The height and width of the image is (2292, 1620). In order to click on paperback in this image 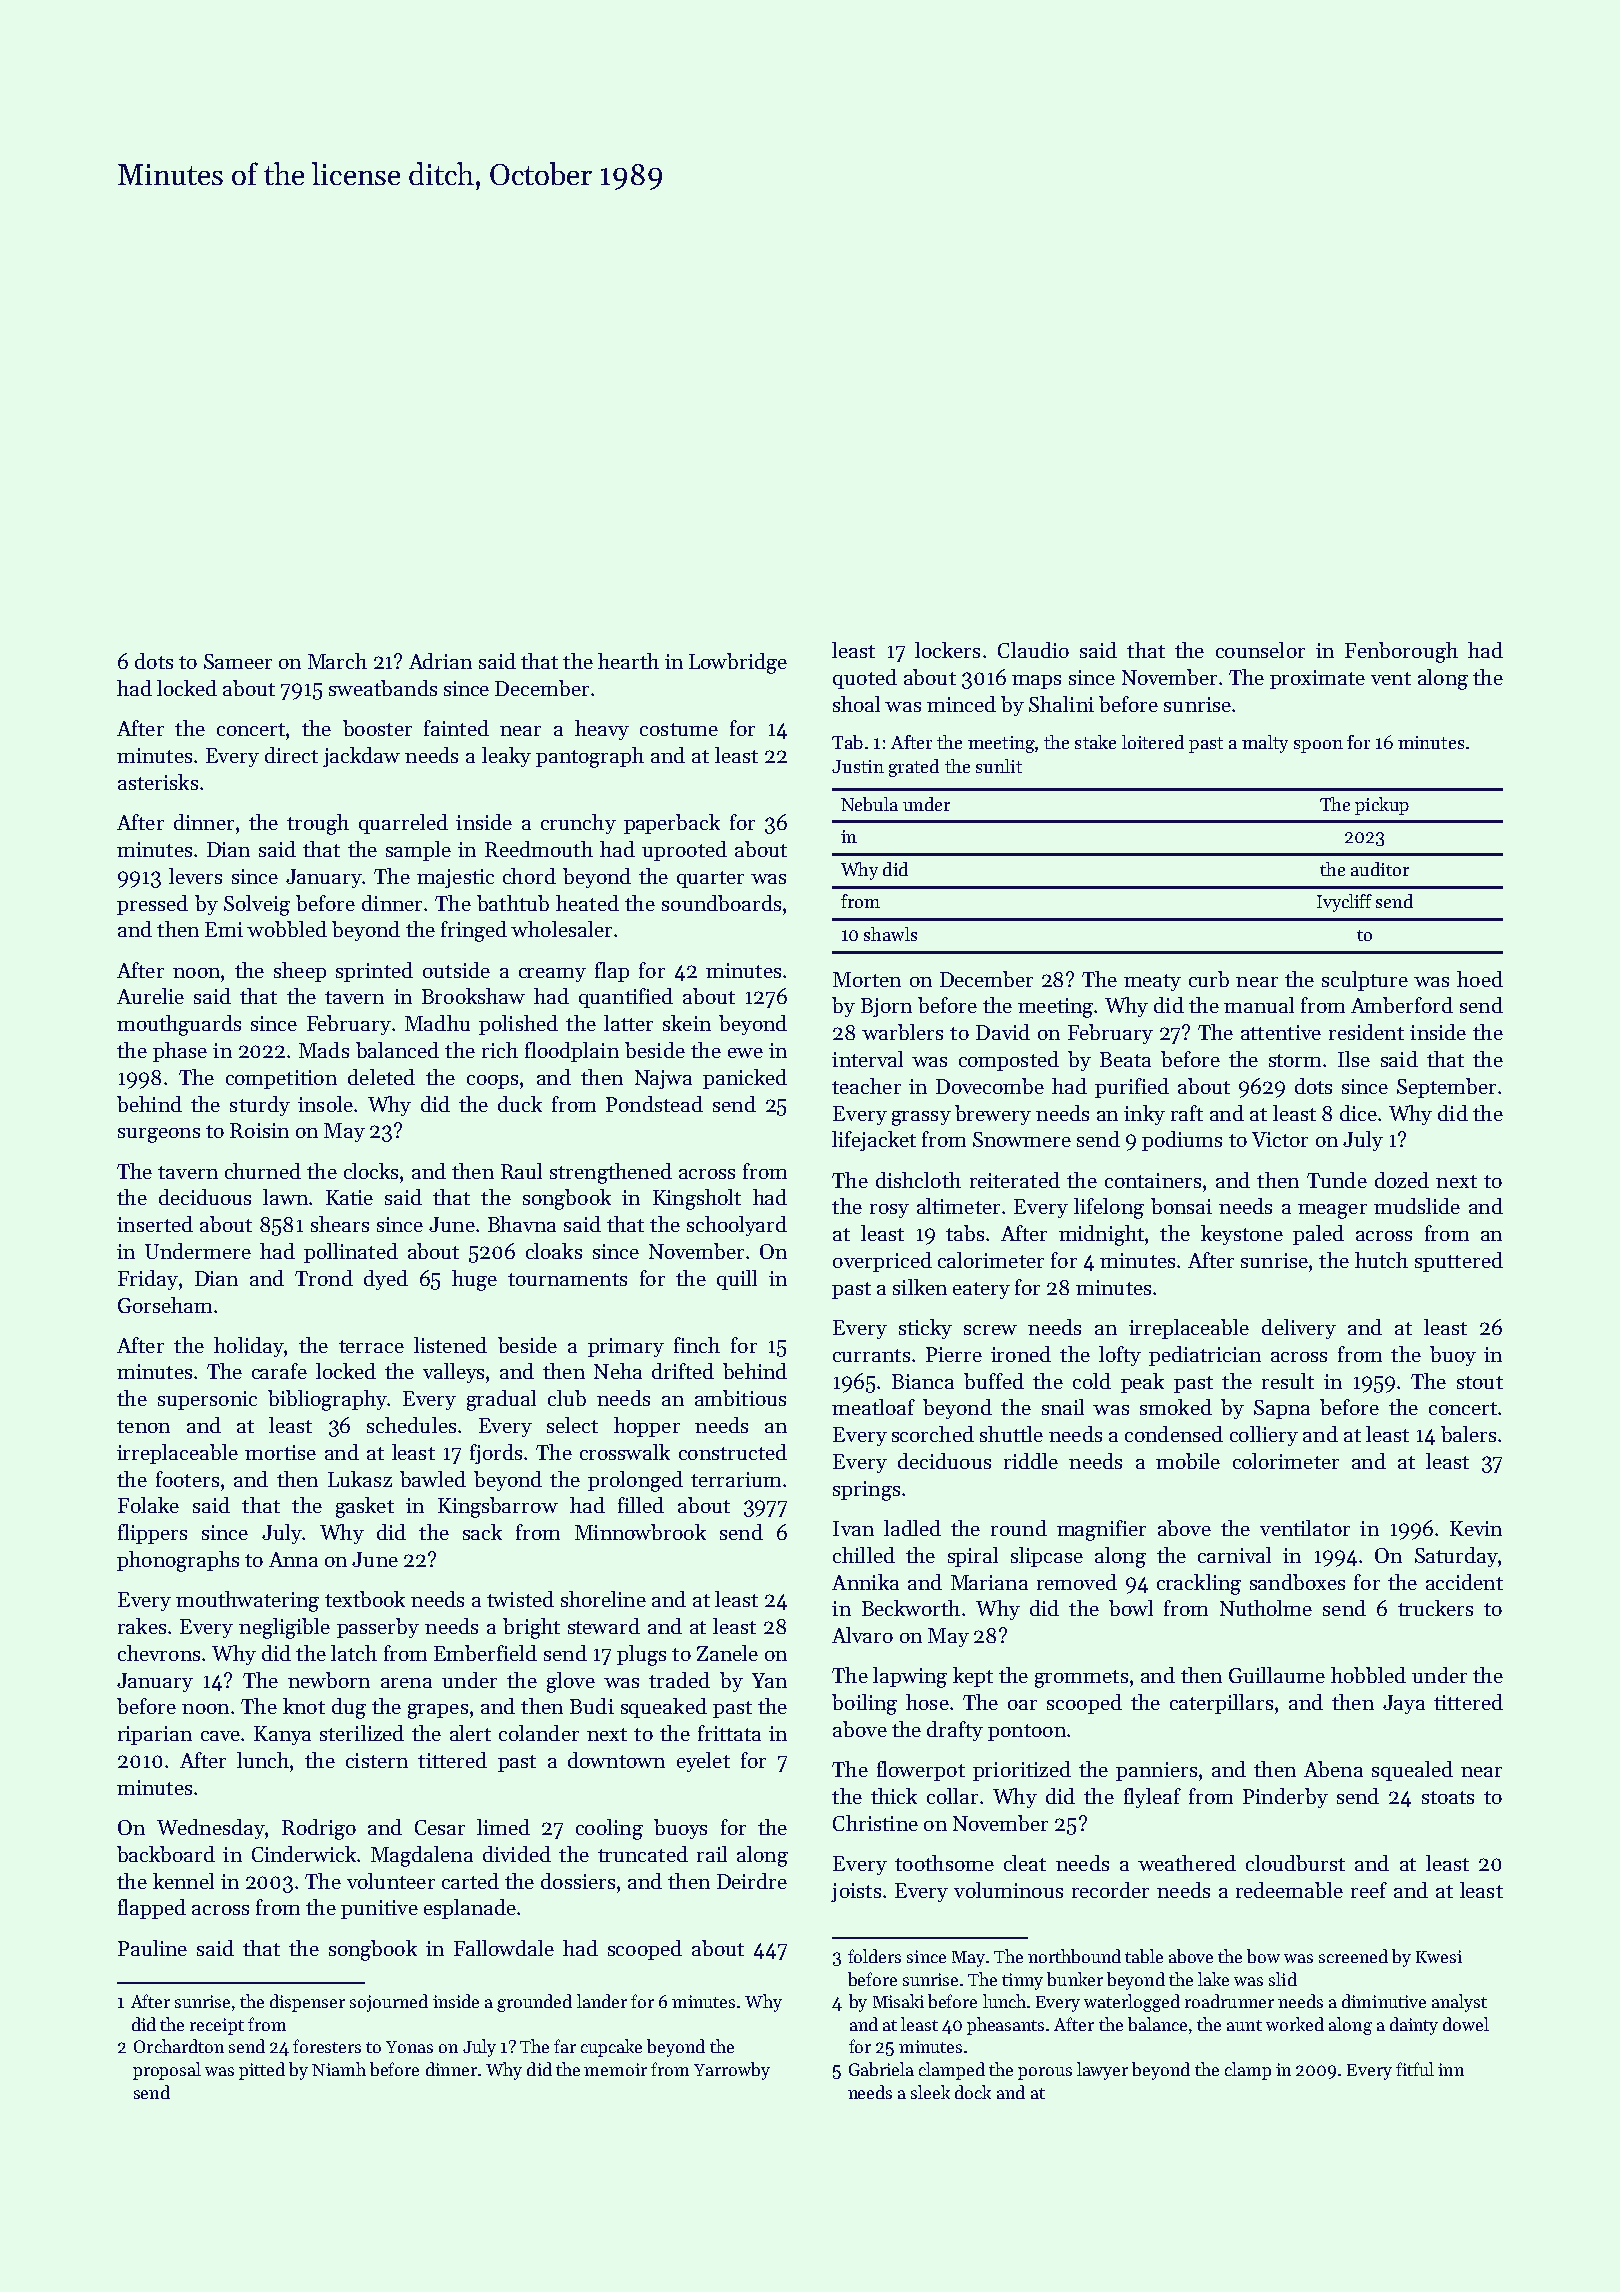, I will do `click(672, 824)`.
